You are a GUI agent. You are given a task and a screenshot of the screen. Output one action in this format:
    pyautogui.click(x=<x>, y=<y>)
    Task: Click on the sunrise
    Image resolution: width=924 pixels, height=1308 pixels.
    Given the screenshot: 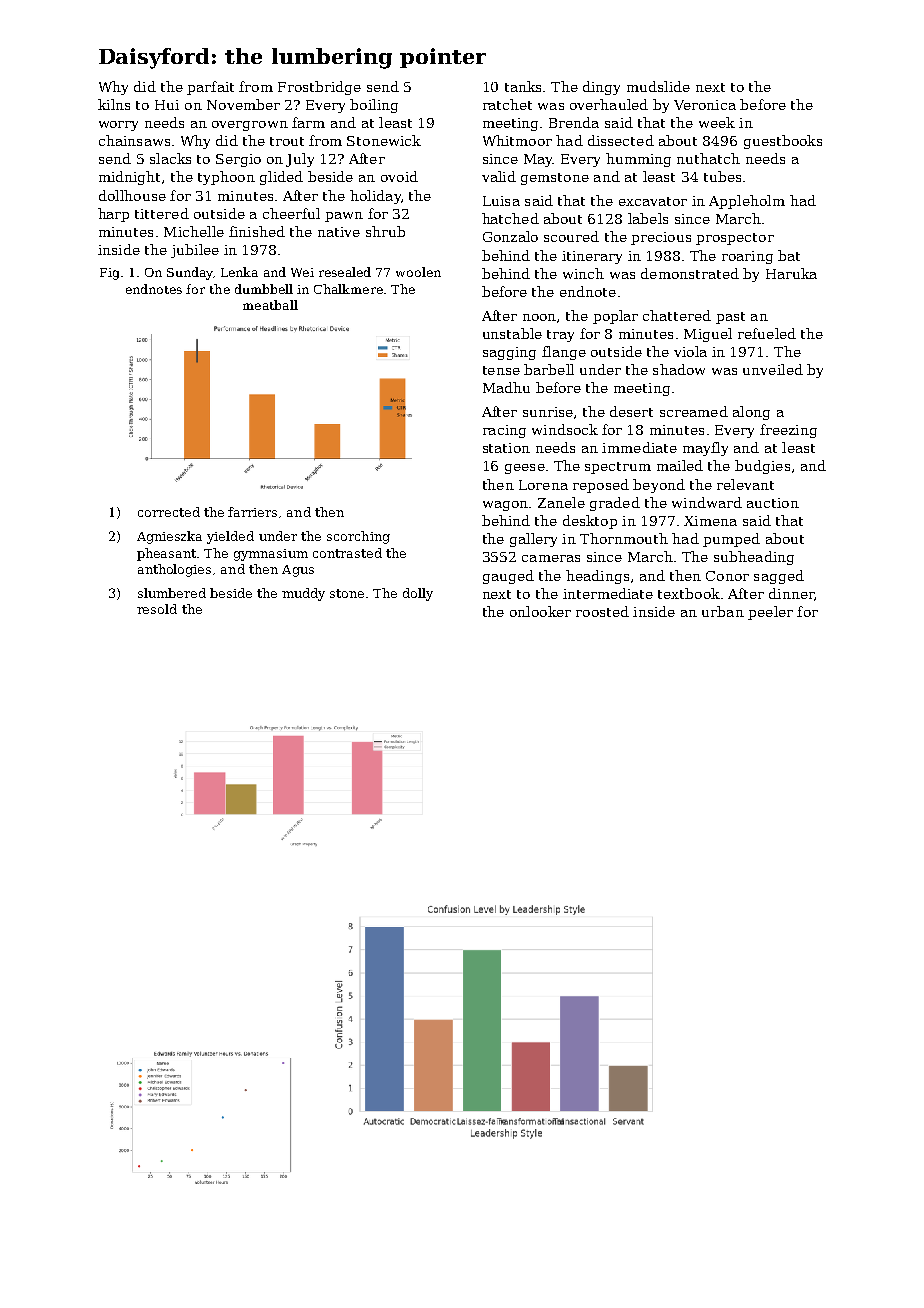 What is the action you would take?
    pyautogui.click(x=548, y=412)
